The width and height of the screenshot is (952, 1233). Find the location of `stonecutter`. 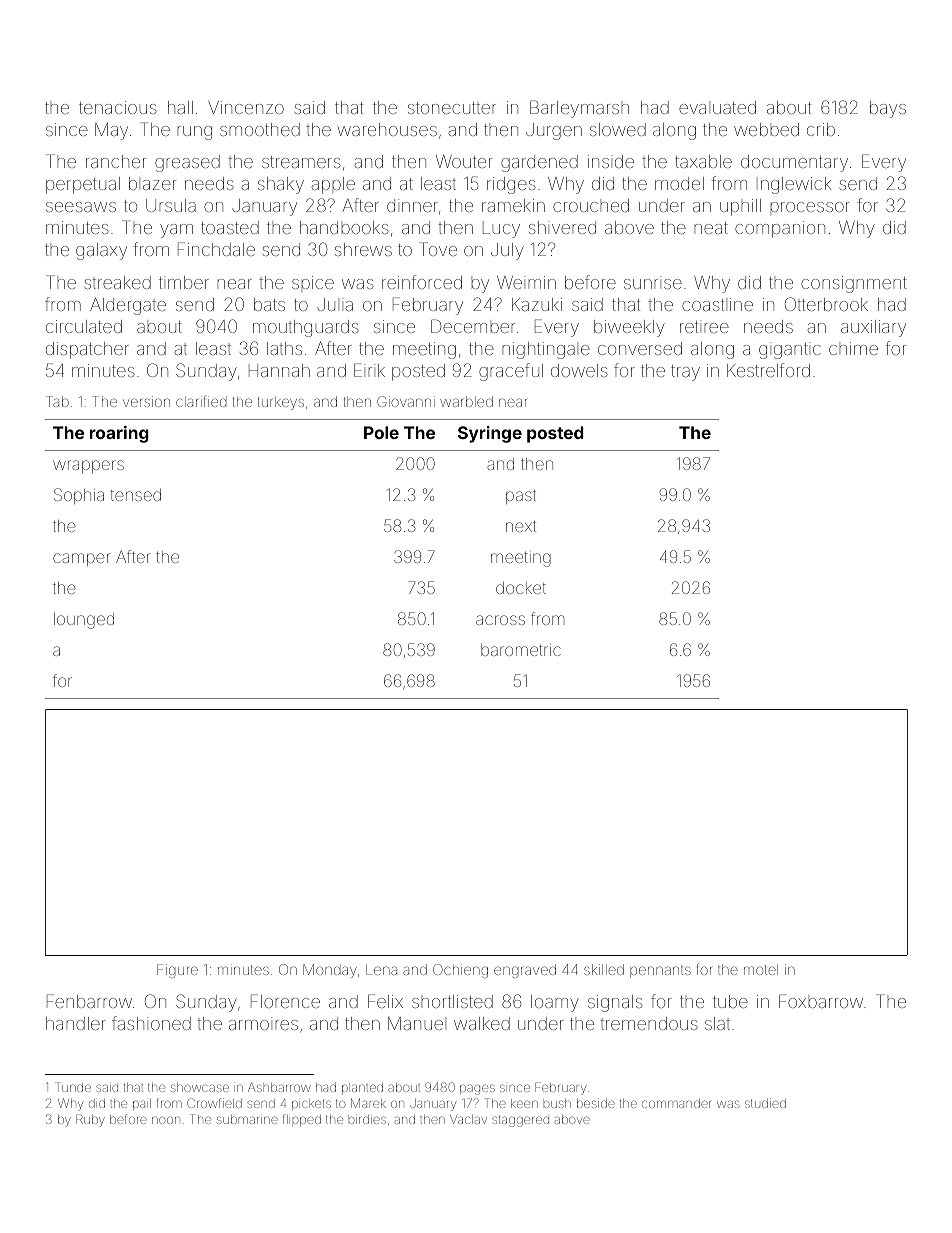

stonecutter is located at coordinates (452, 108).
